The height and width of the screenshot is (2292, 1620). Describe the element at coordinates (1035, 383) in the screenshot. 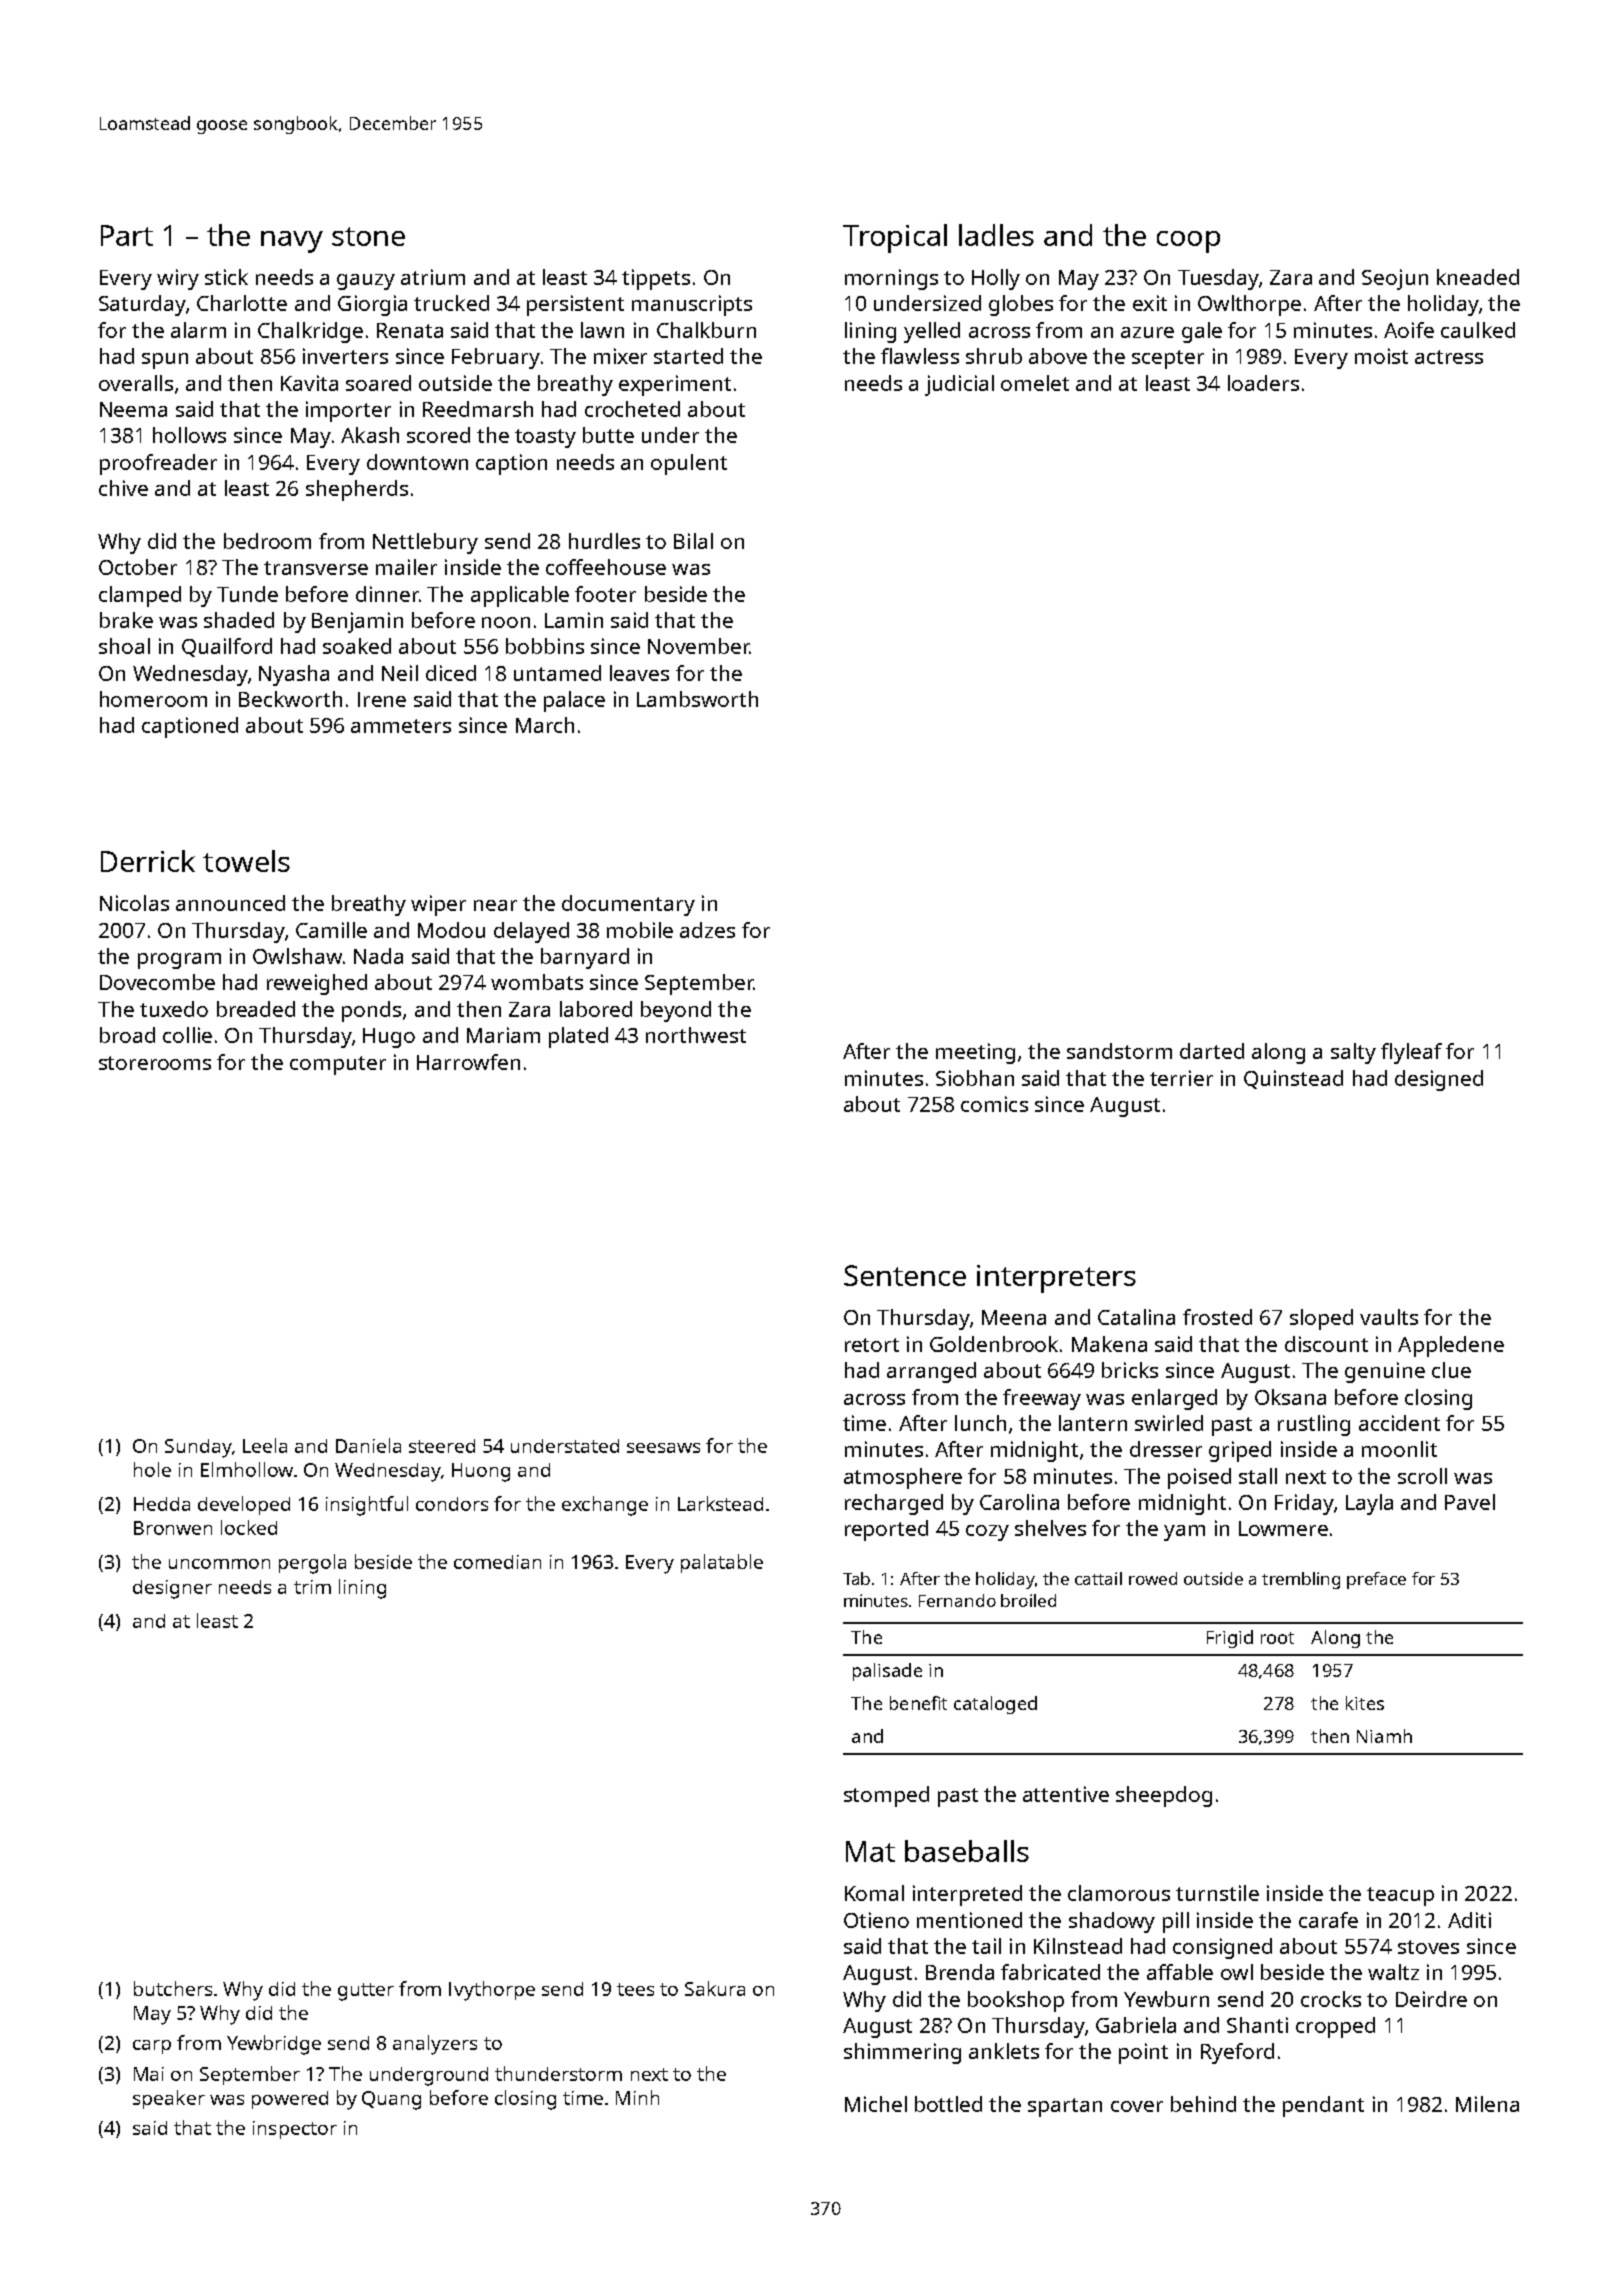

I see `omelet` at that location.
